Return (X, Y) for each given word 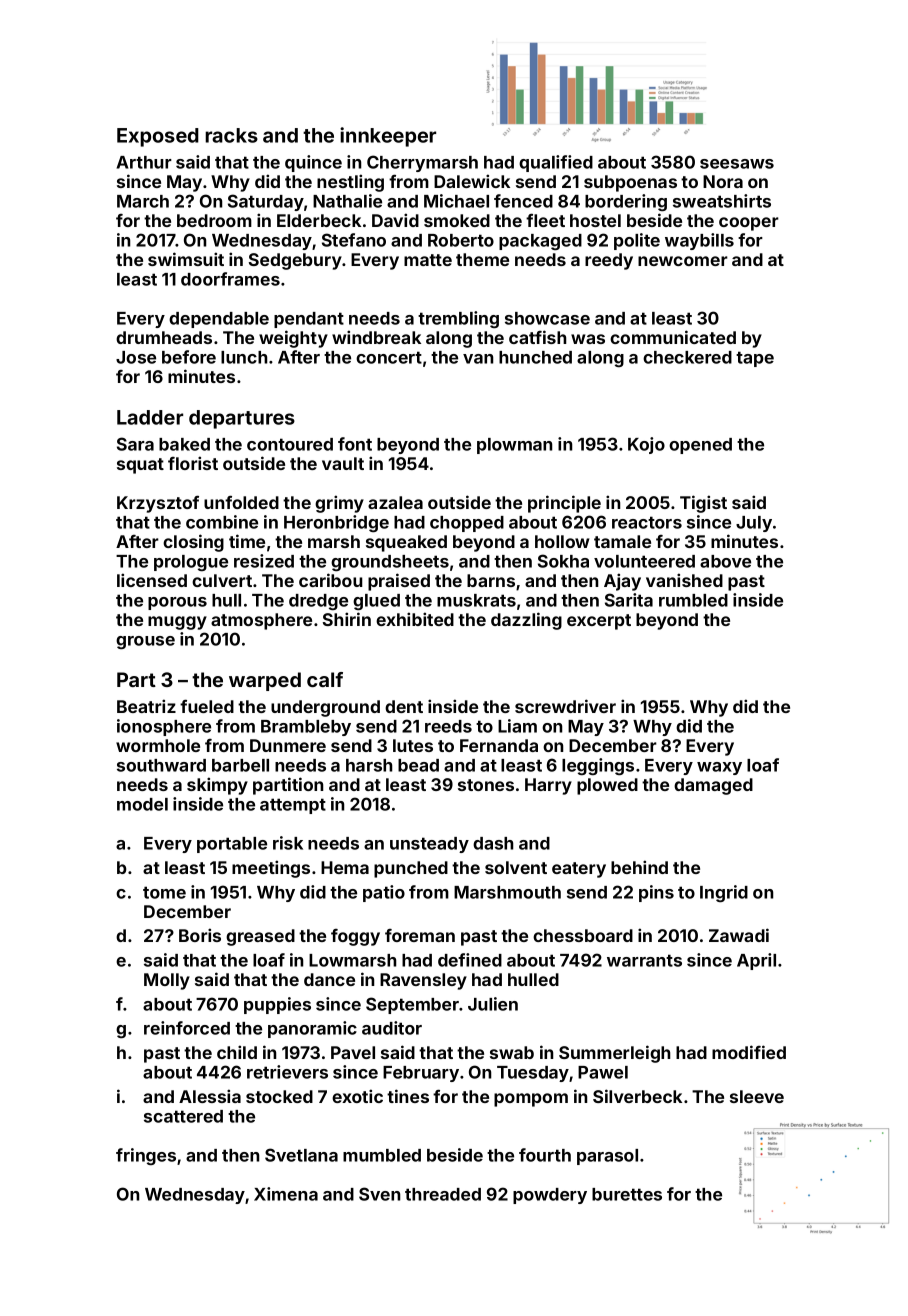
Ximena (286, 1194)
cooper (749, 224)
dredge (318, 602)
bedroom (214, 220)
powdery (550, 1196)
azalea (395, 502)
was (588, 339)
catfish (537, 337)
